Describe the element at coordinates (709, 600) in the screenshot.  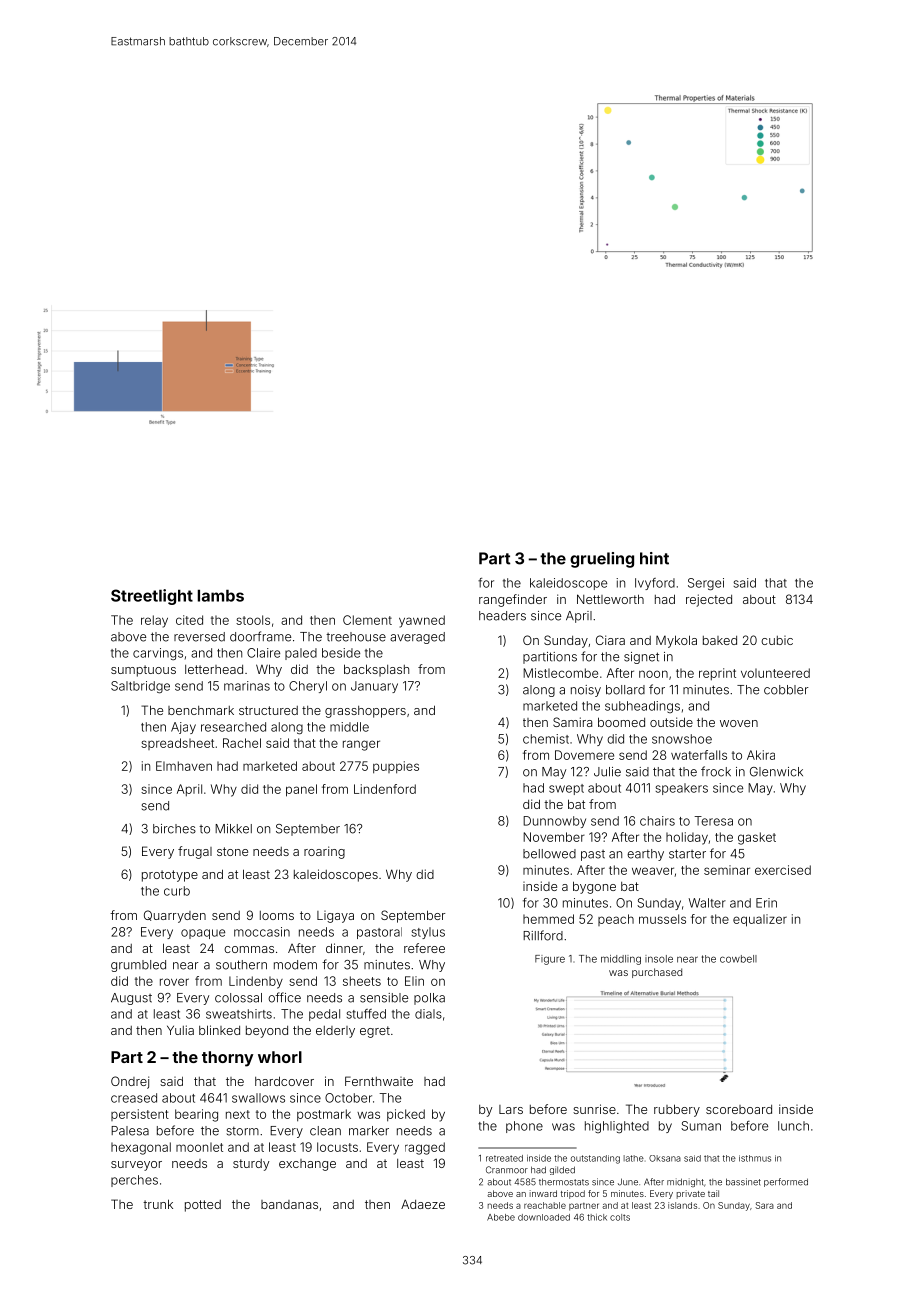
I see `rejected` at that location.
